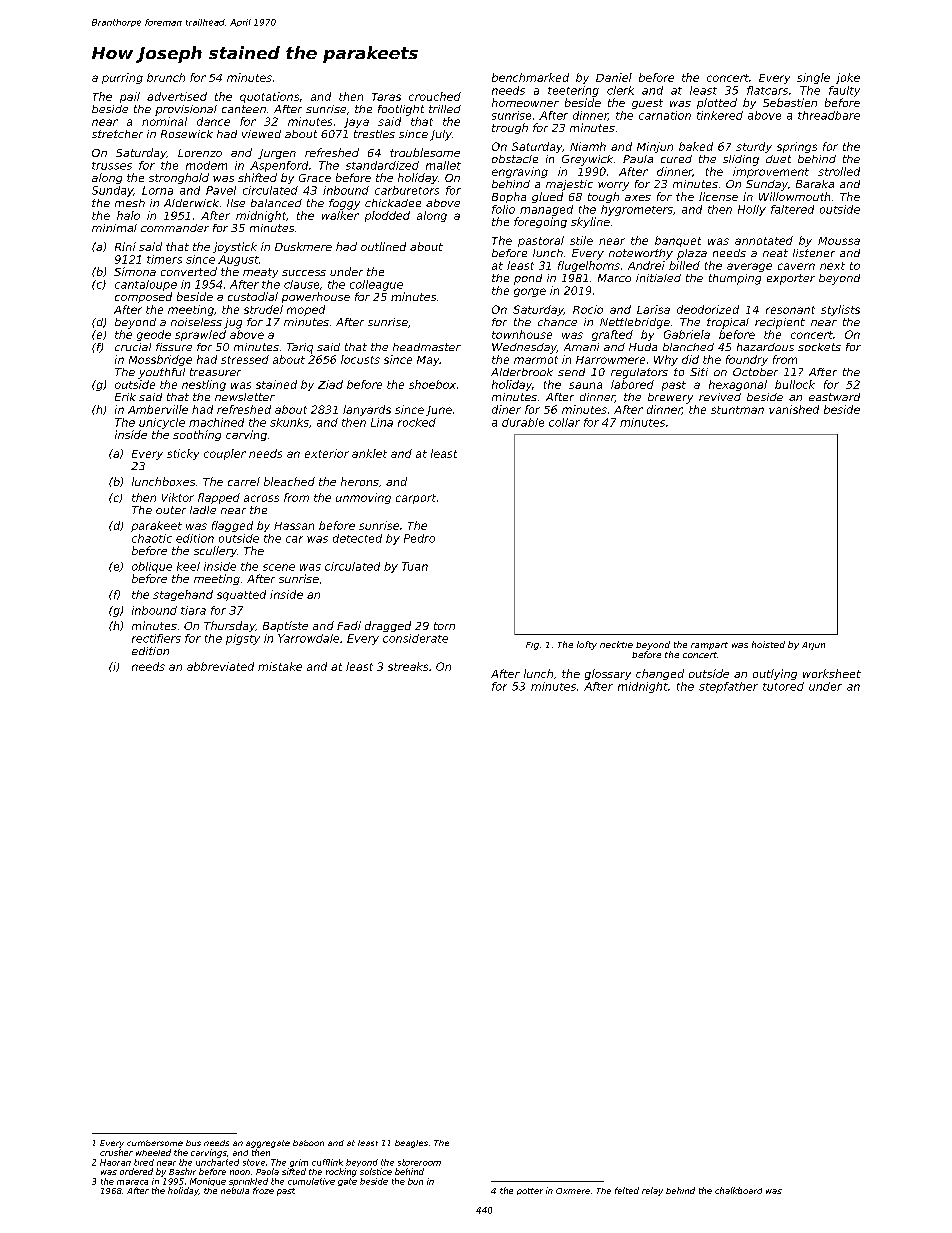 Image resolution: width=952 pixels, height=1233 pixels. What do you see at coordinates (122, 78) in the page?
I see `purring` at bounding box center [122, 78].
